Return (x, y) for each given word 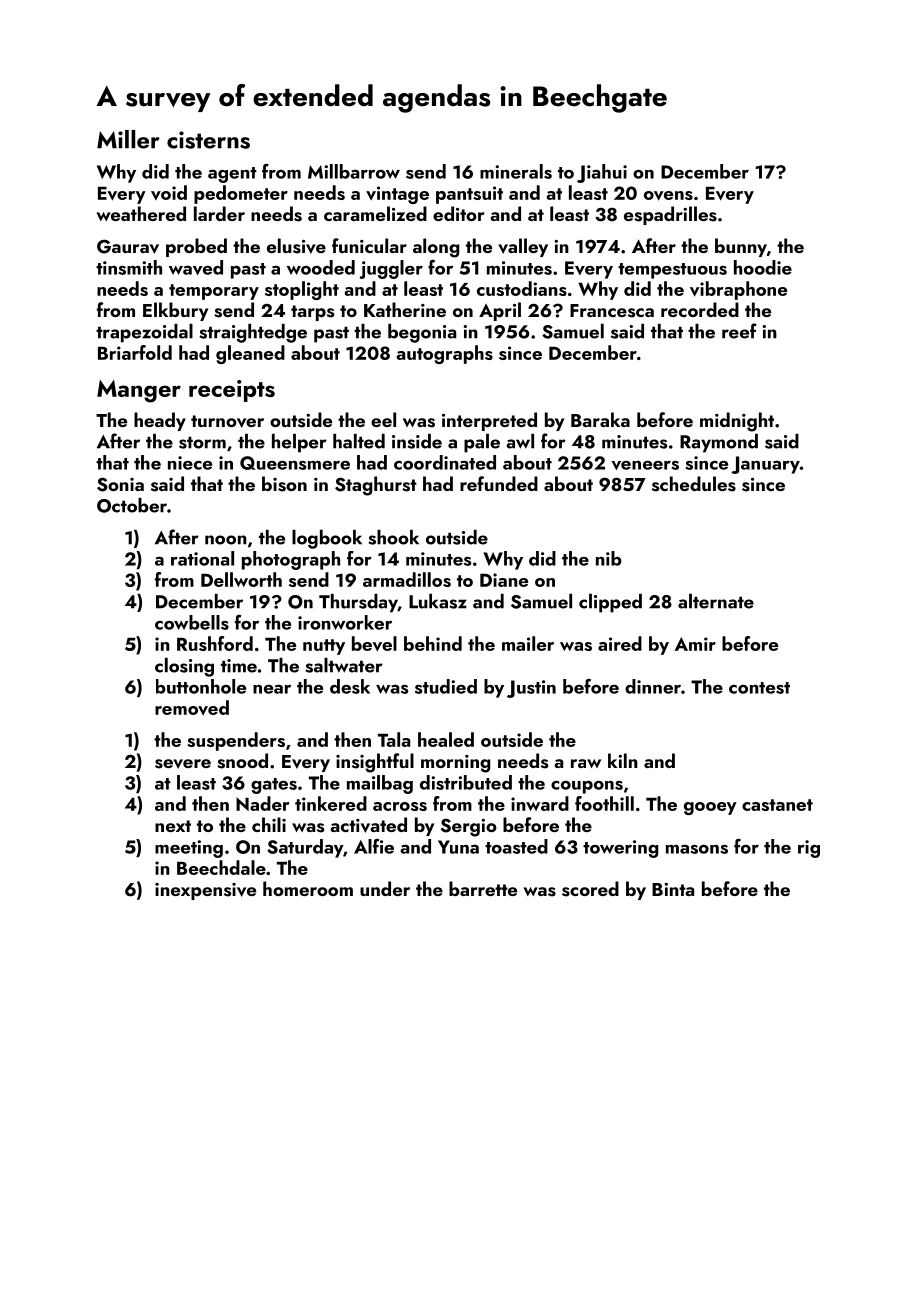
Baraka (600, 419)
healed (446, 739)
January (766, 465)
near (272, 689)
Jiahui (602, 173)
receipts (232, 391)
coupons (587, 787)
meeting (189, 849)
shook (393, 537)
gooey (710, 808)
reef (739, 331)
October (132, 505)
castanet (777, 805)
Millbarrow (354, 171)
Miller (128, 139)
